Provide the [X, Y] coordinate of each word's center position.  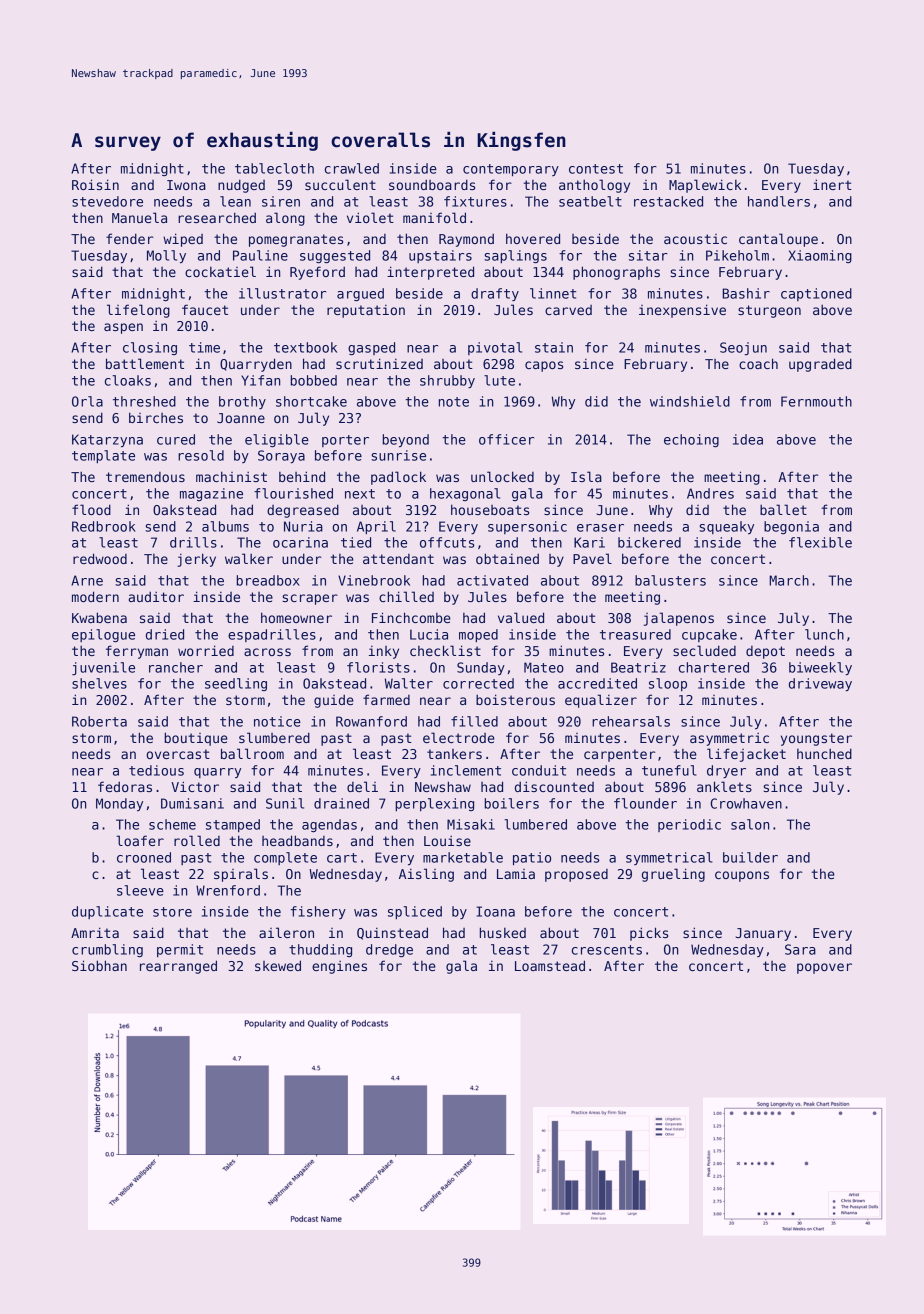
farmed [386, 699]
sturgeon [769, 311]
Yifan [260, 380]
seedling [236, 684]
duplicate [107, 912]
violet [370, 217]
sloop [668, 684]
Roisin [95, 184]
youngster [816, 739]
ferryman [137, 652]
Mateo [544, 667]
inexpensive [682, 311]
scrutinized [379, 363]
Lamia [516, 874]
